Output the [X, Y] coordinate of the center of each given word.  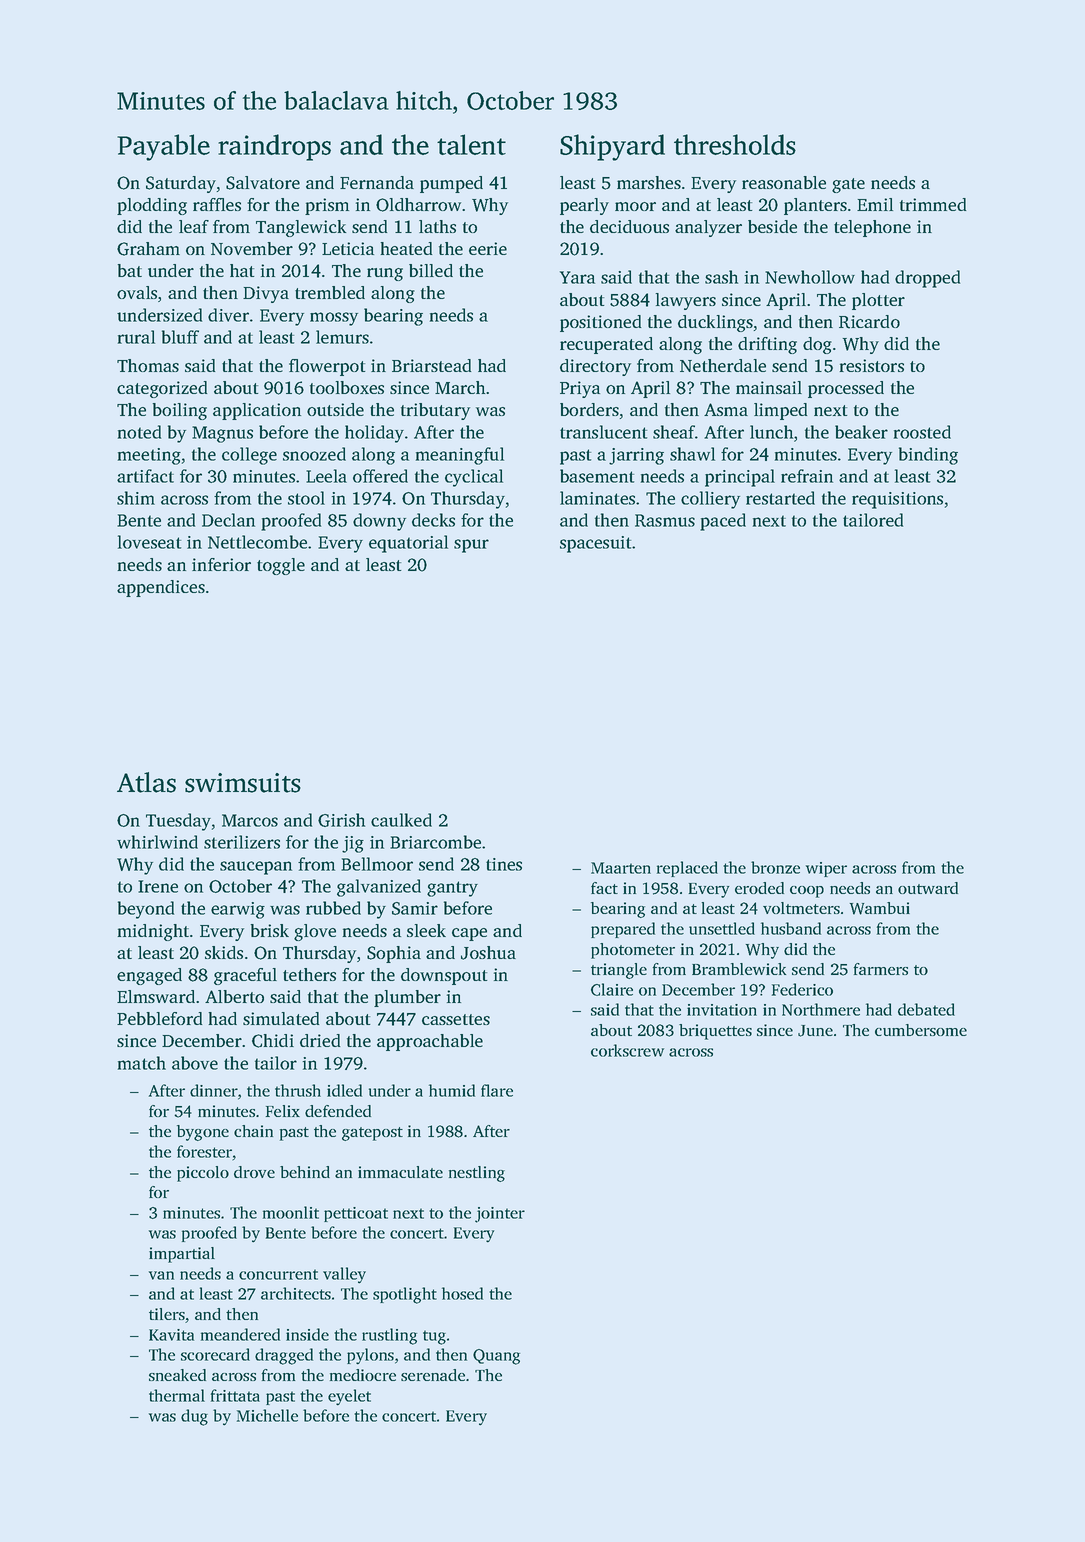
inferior [221, 564]
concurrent [278, 1274]
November [252, 248]
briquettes [715, 1032]
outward [928, 888]
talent [471, 144]
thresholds [735, 144]
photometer [633, 951]
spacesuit [595, 544]
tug [434, 1337]
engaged [149, 976]
